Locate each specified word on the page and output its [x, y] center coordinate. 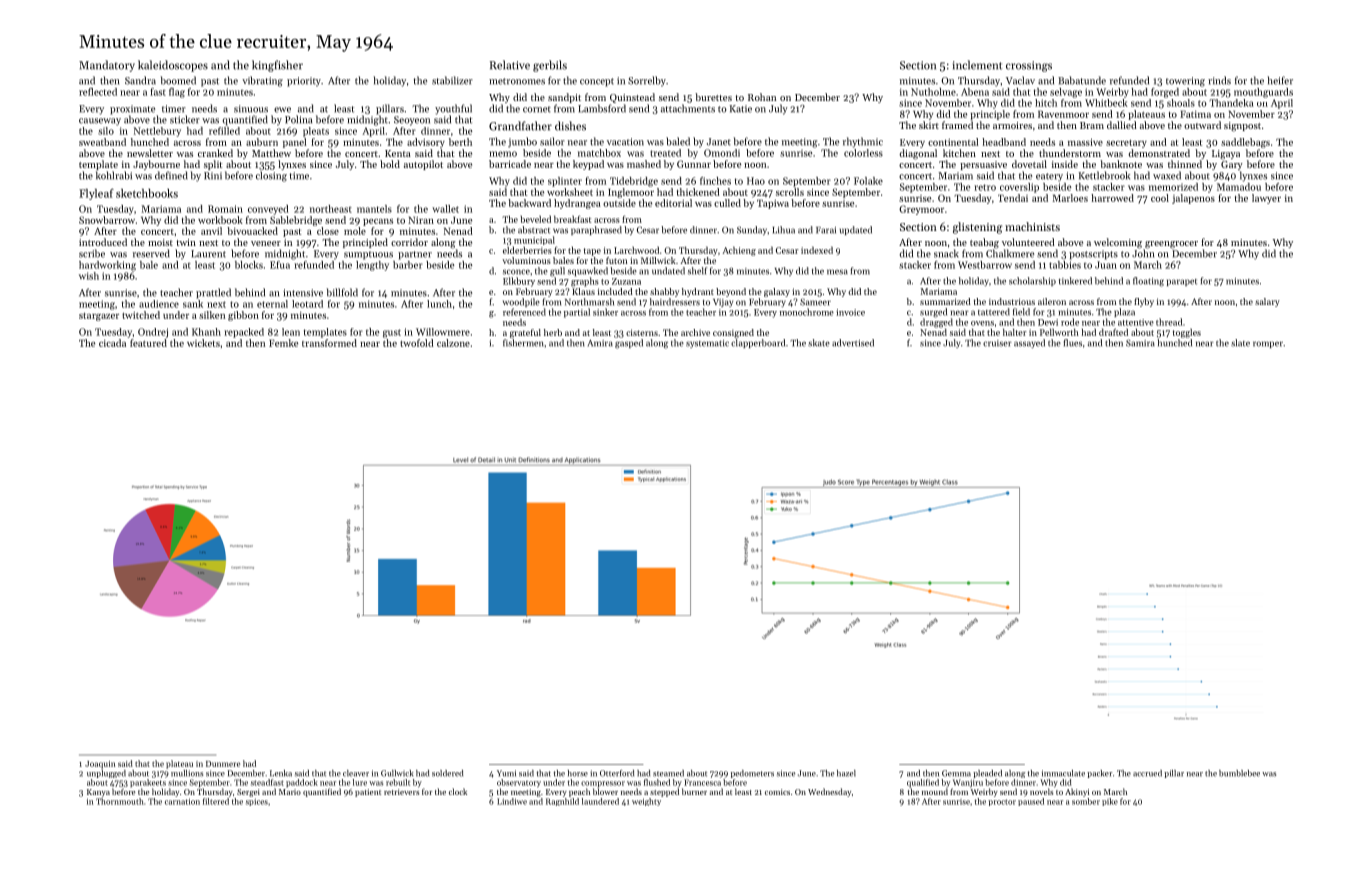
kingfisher [277, 66]
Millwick [658, 260]
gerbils [550, 66]
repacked [244, 333]
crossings [1029, 66]
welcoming [1118, 243]
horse [578, 773]
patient [368, 793]
